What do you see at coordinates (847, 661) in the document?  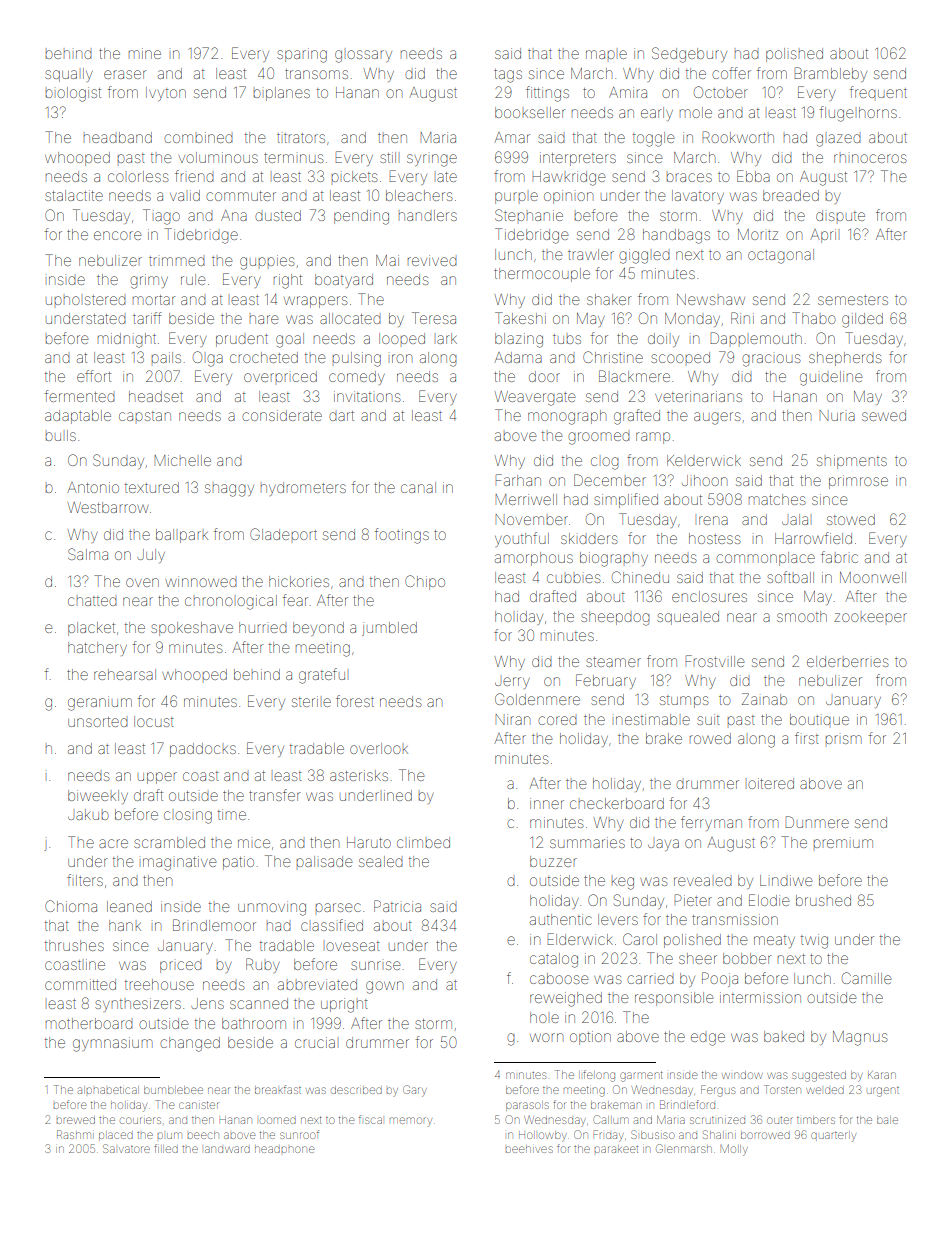 I see `elderberries` at bounding box center [847, 661].
